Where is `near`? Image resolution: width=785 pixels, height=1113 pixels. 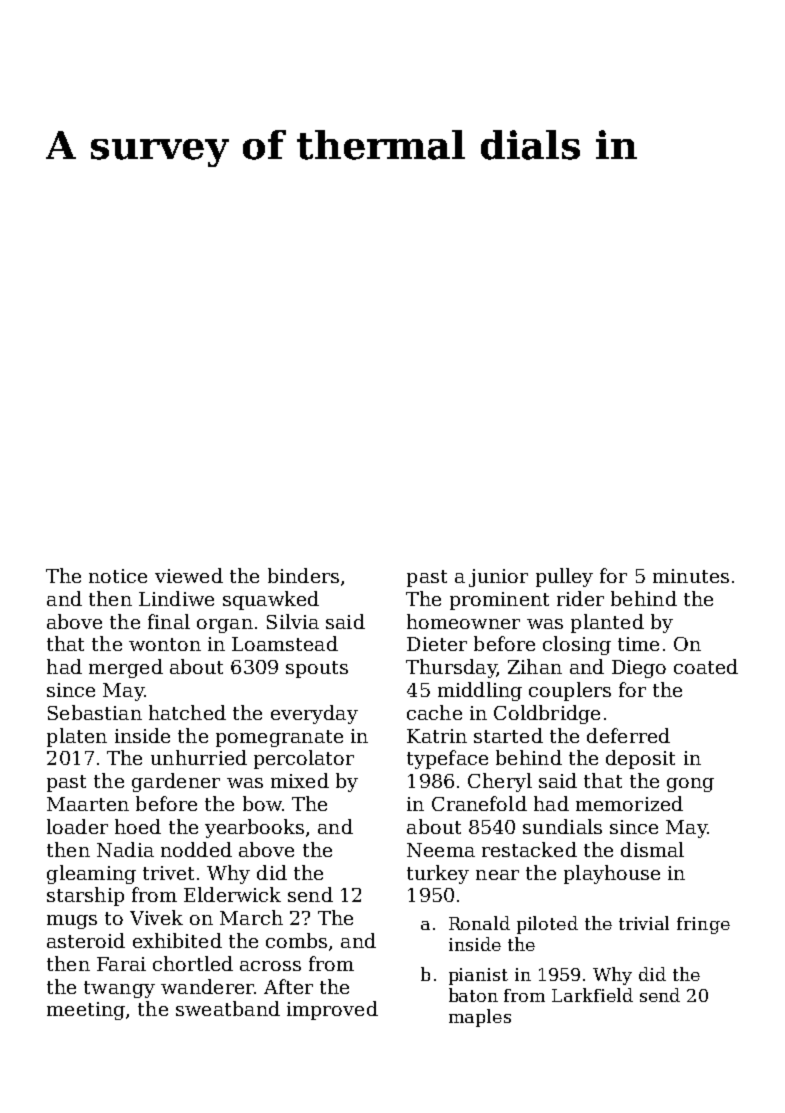 near is located at coordinates (497, 875).
